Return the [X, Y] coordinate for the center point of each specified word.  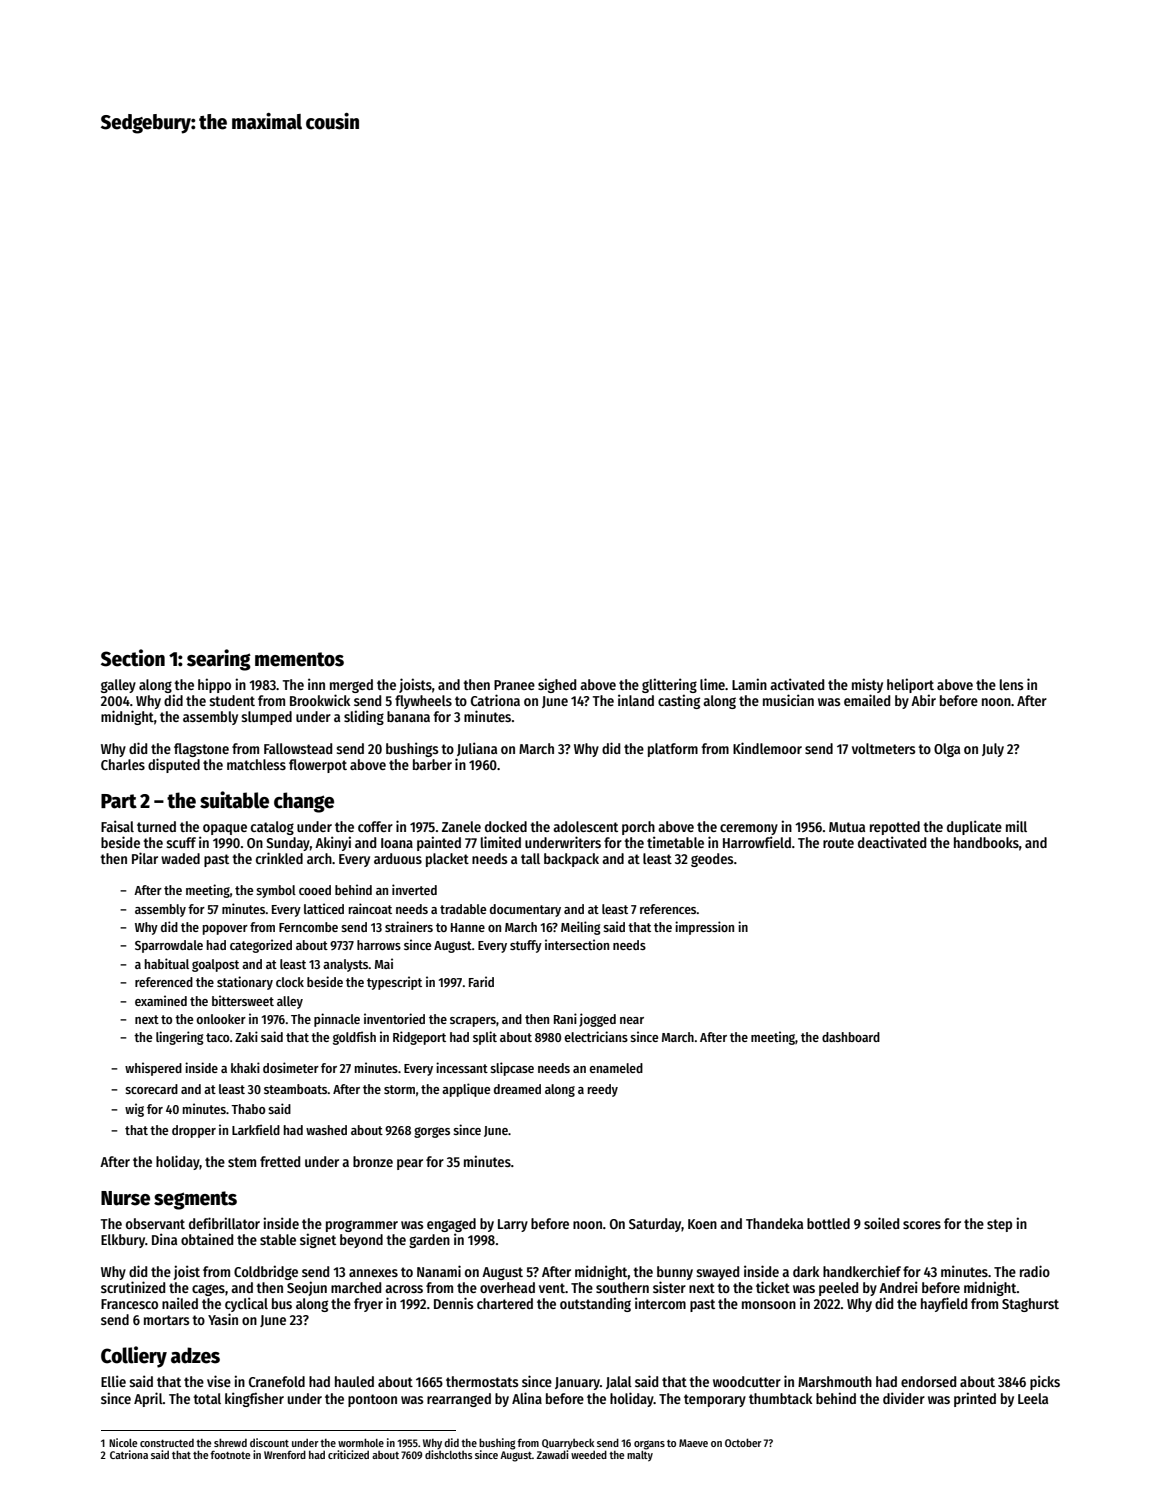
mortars [167, 1320]
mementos [299, 659]
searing [219, 660]
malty [640, 1456]
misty [867, 685]
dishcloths [448, 1454]
